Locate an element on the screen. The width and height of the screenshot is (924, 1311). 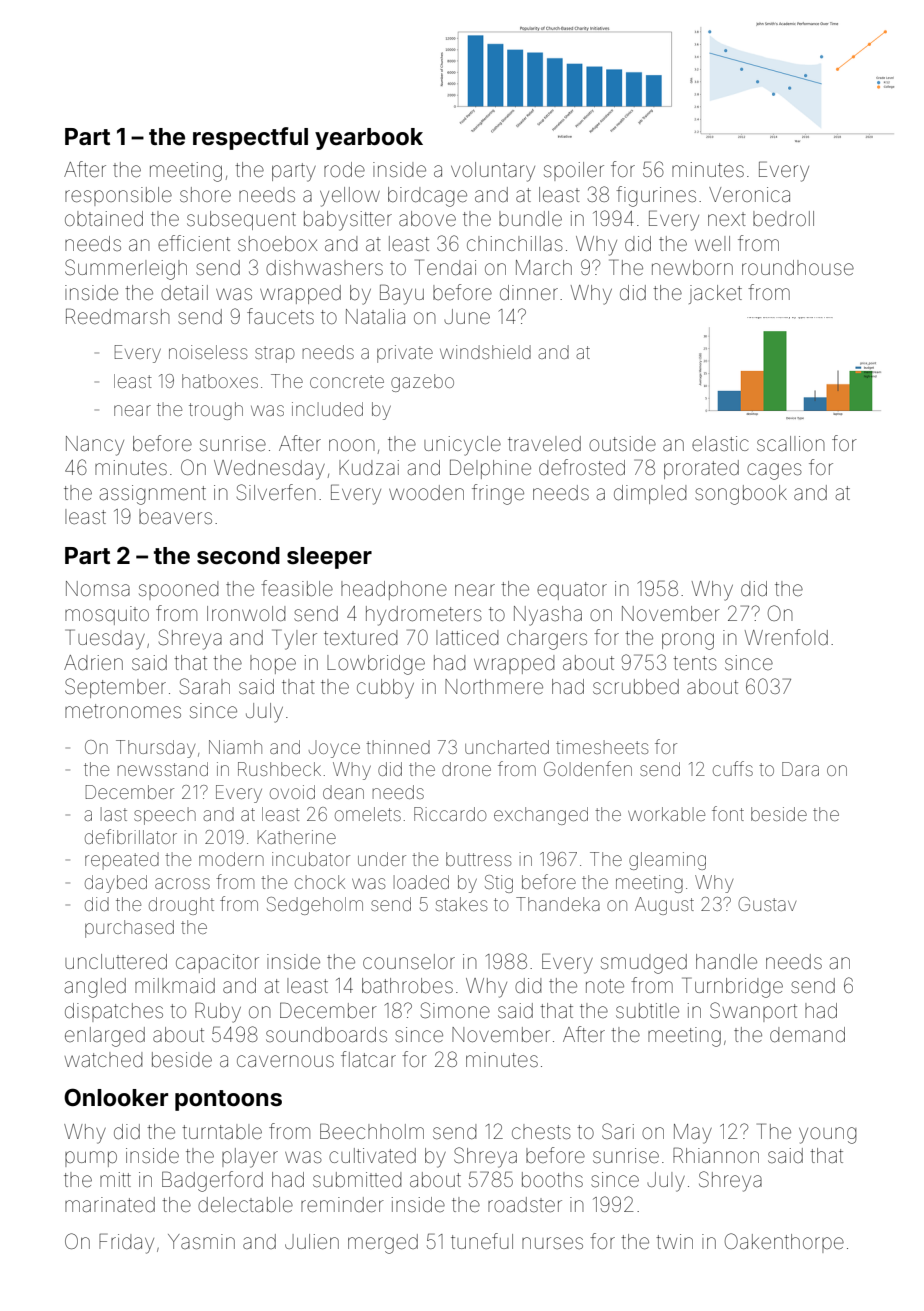
Stig is located at coordinates (499, 884).
